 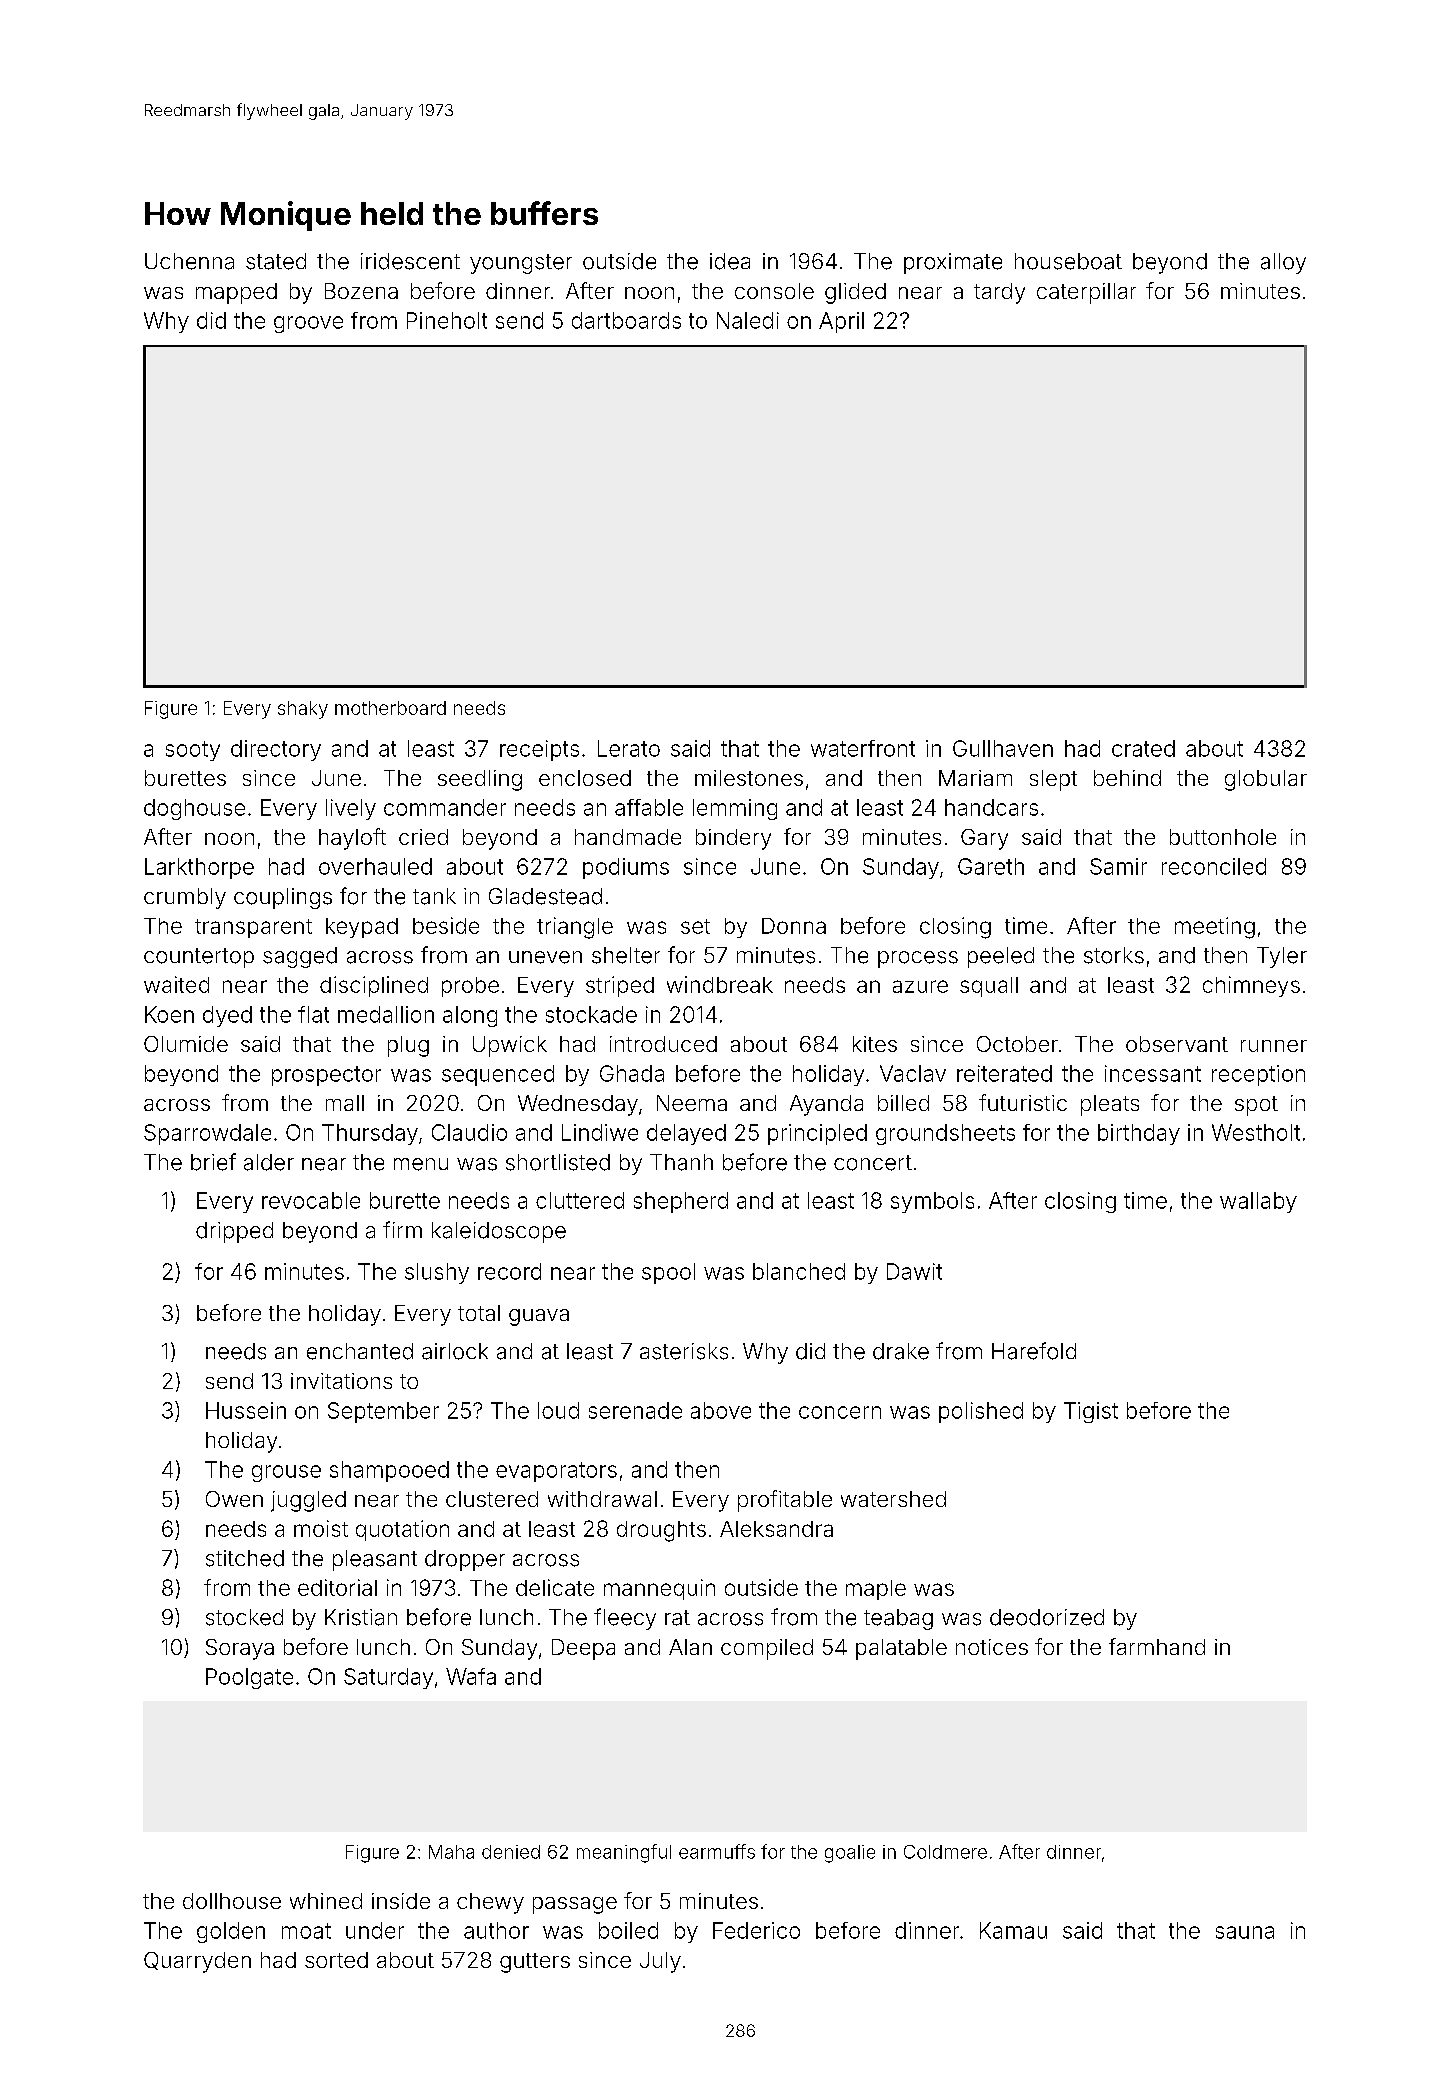 I want to click on Olumide, so click(x=186, y=1044).
